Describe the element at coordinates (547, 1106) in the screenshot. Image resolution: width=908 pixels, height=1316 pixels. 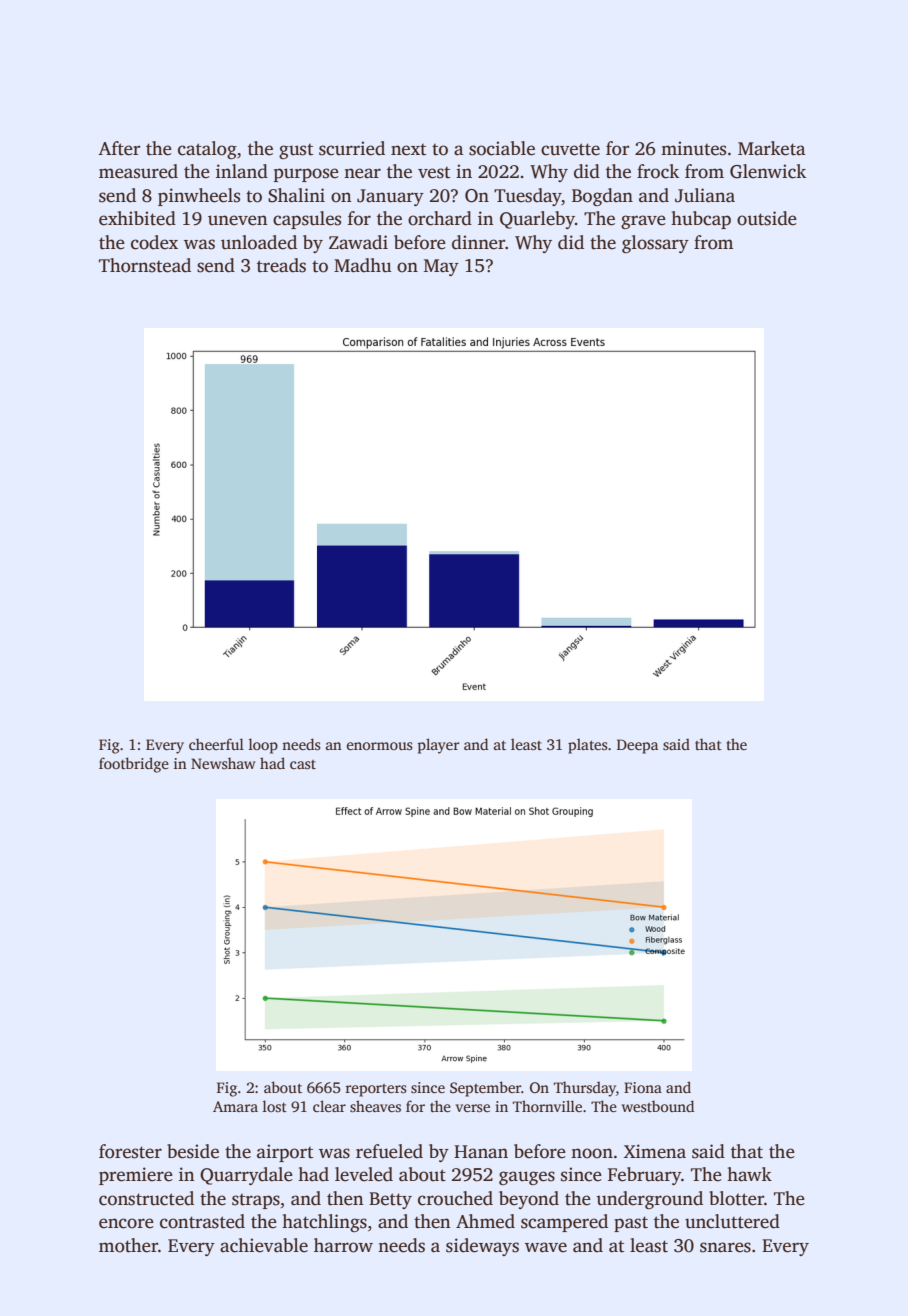
I see `Thornville` at that location.
